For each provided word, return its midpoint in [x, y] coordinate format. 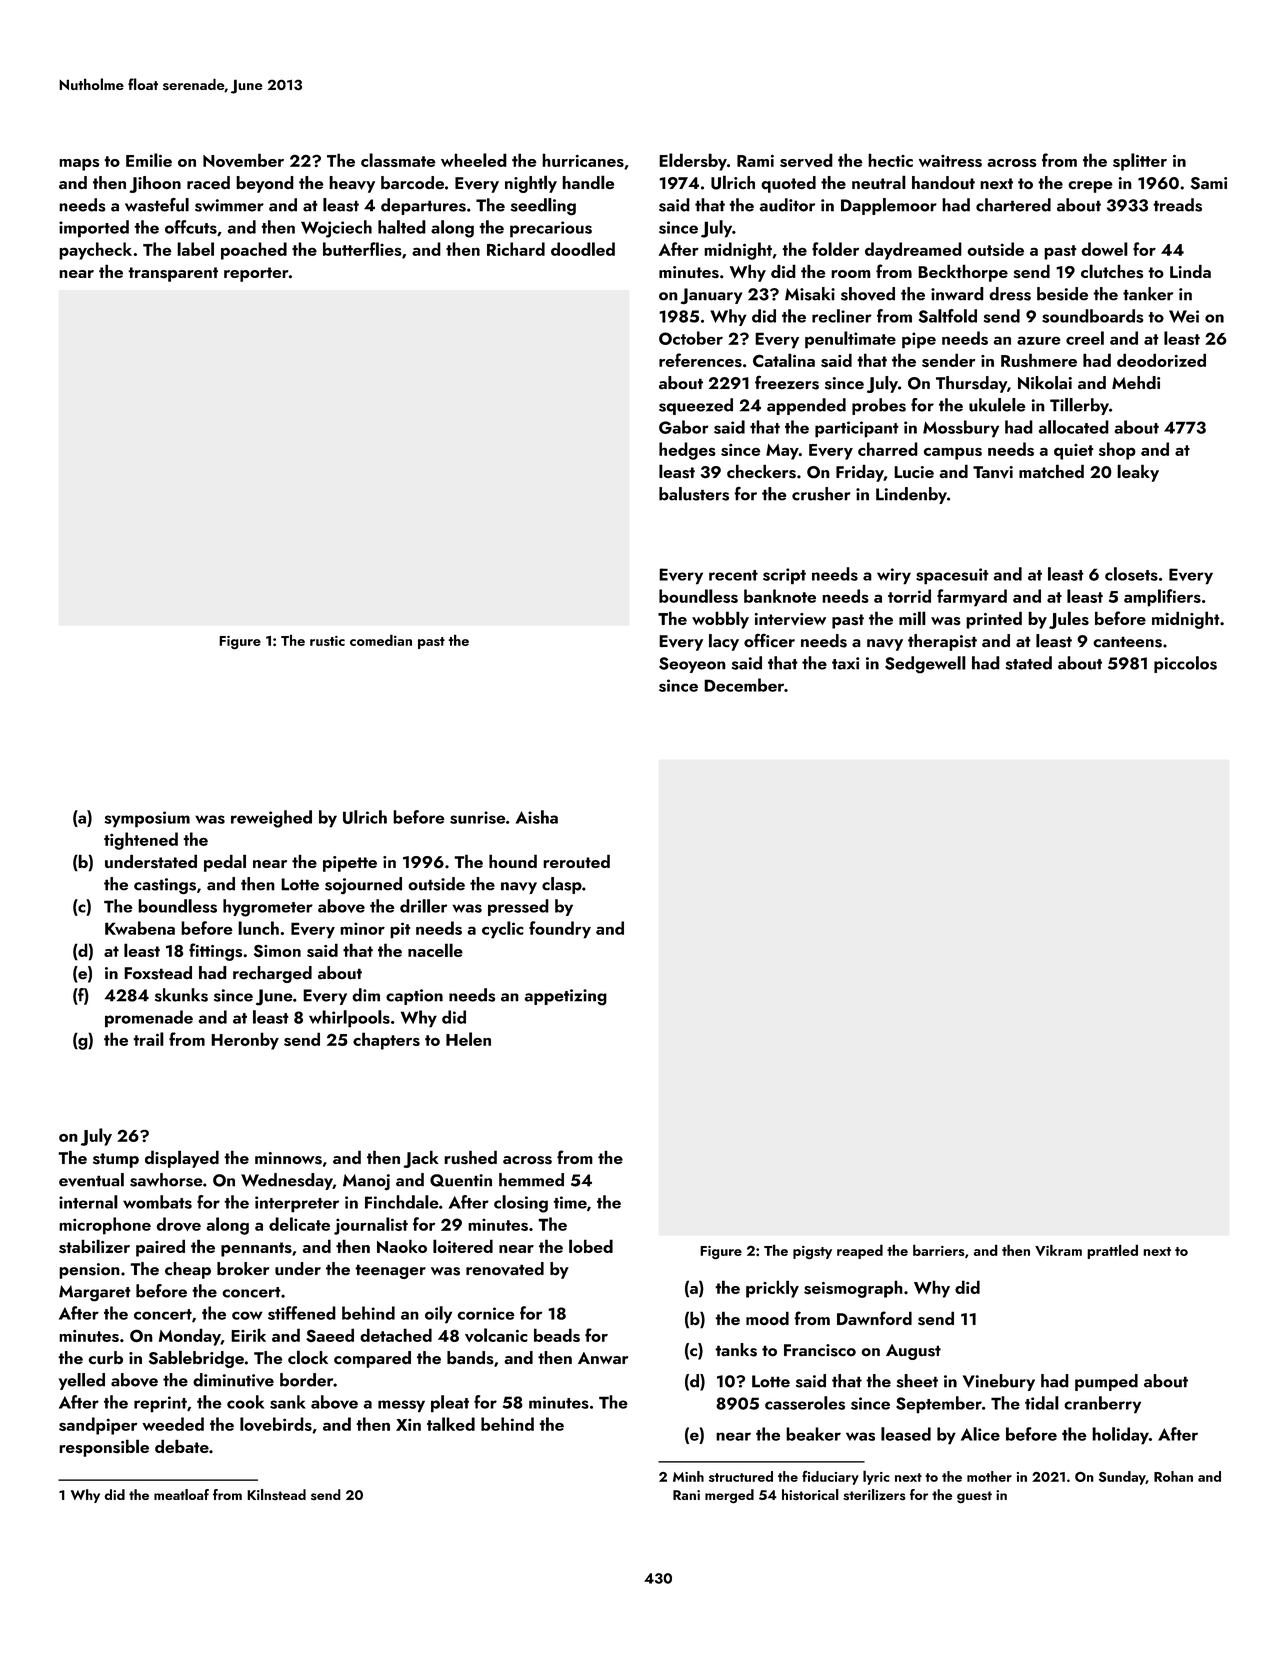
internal [88, 1202]
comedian [381, 640]
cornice [486, 1313]
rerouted [576, 861]
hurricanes [583, 160]
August [913, 1352]
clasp [562, 885]
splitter [1140, 162]
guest [974, 1497]
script [784, 576]
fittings [215, 952]
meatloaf [181, 1494]
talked [451, 1424]
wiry [894, 576]
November [243, 160]
